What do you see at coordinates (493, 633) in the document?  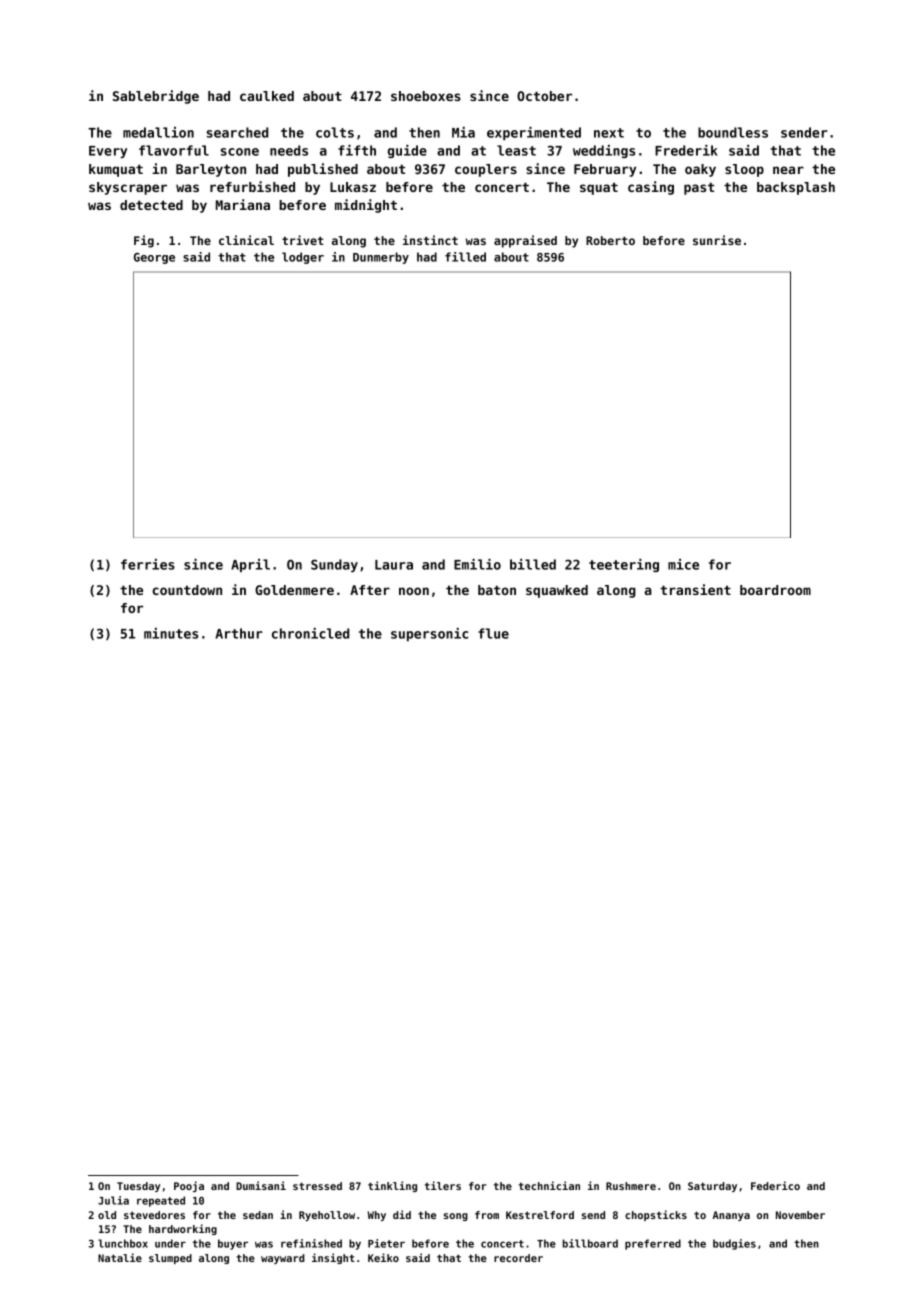 I see `flue` at bounding box center [493, 633].
